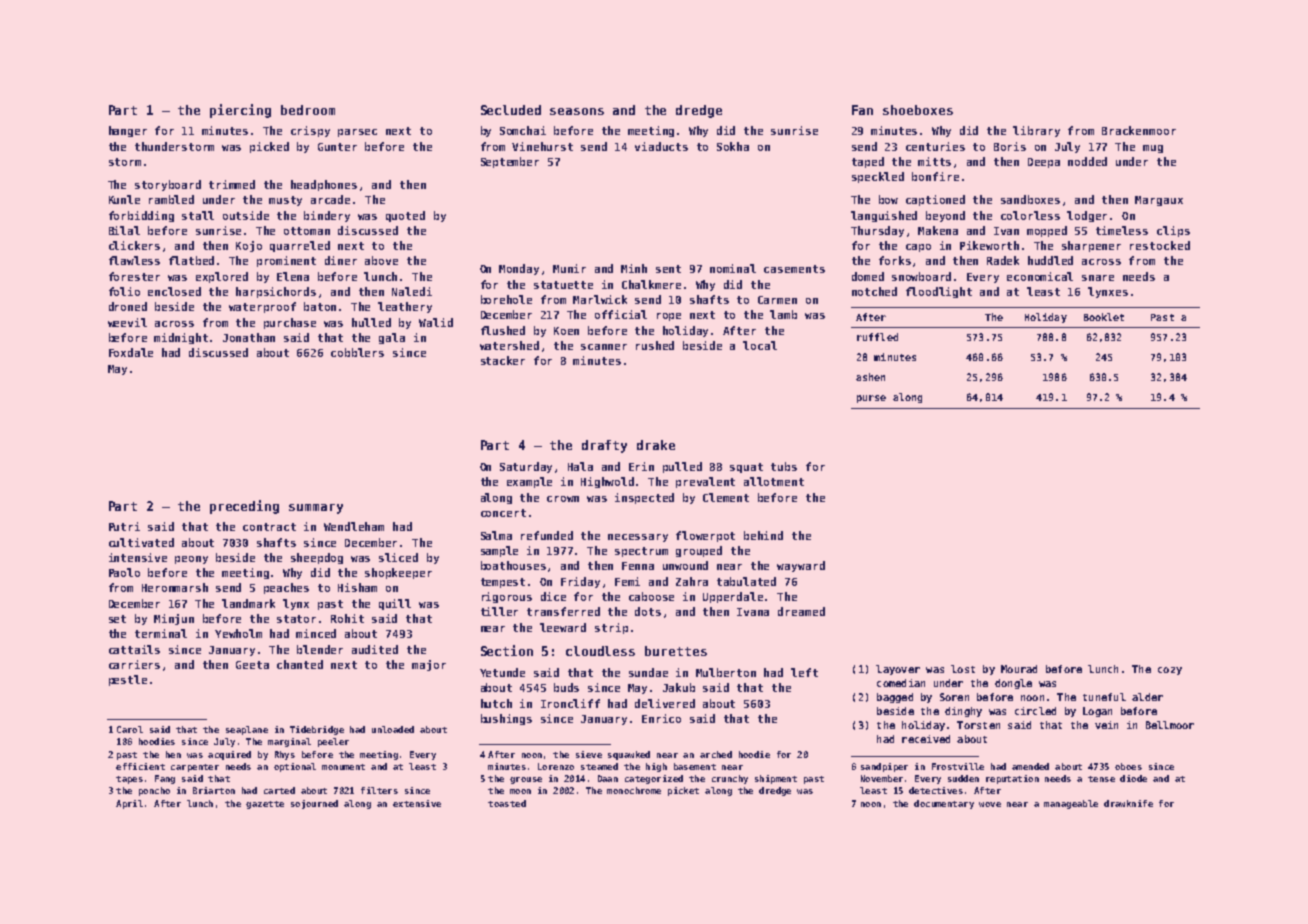  Describe the element at coordinates (499, 551) in the screenshot. I see `sample` at that location.
